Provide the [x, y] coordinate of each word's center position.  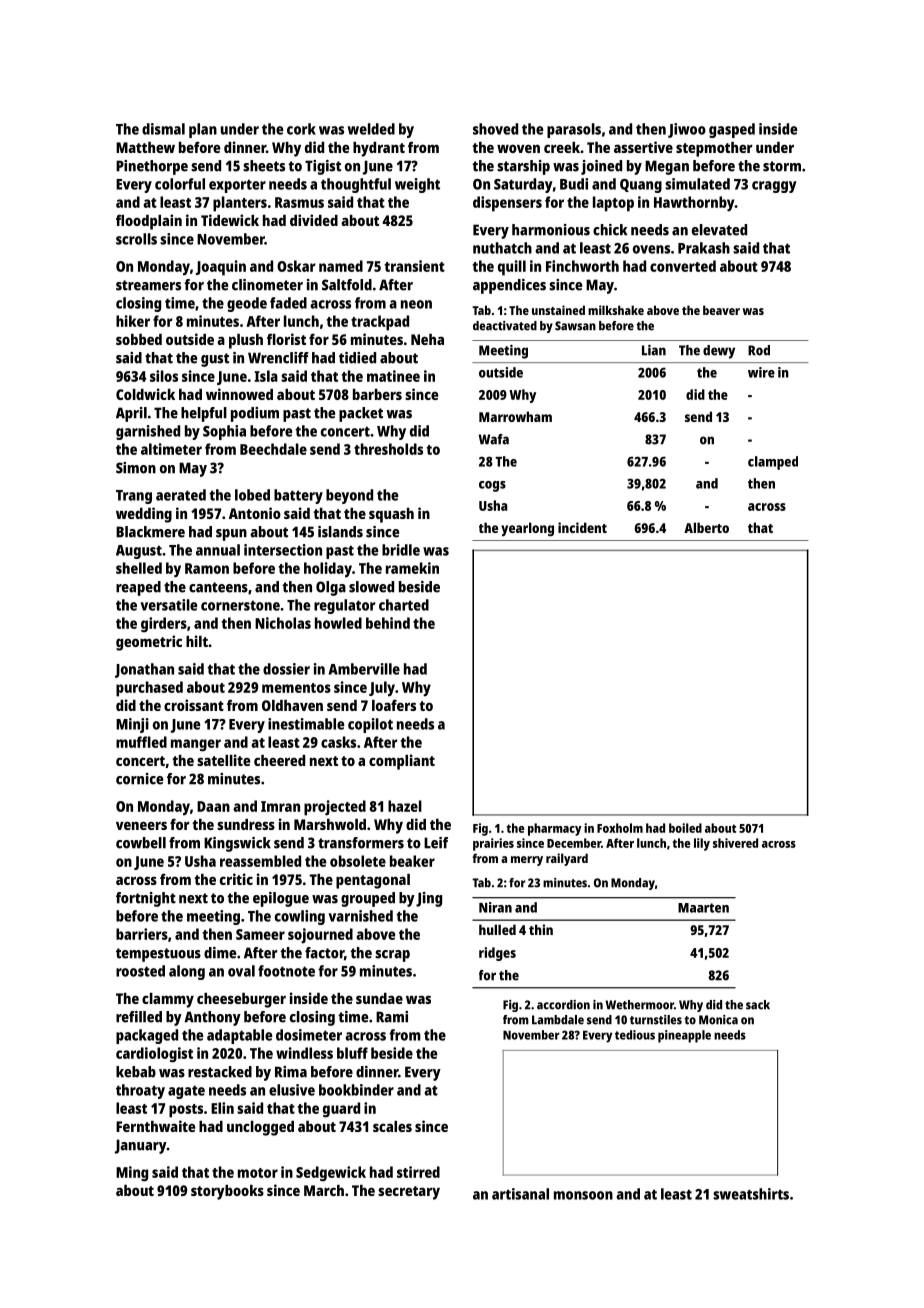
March [324, 1190]
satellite [223, 760]
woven [518, 148]
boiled [685, 828]
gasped [732, 130]
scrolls [136, 239]
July [382, 689]
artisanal [520, 1194]
